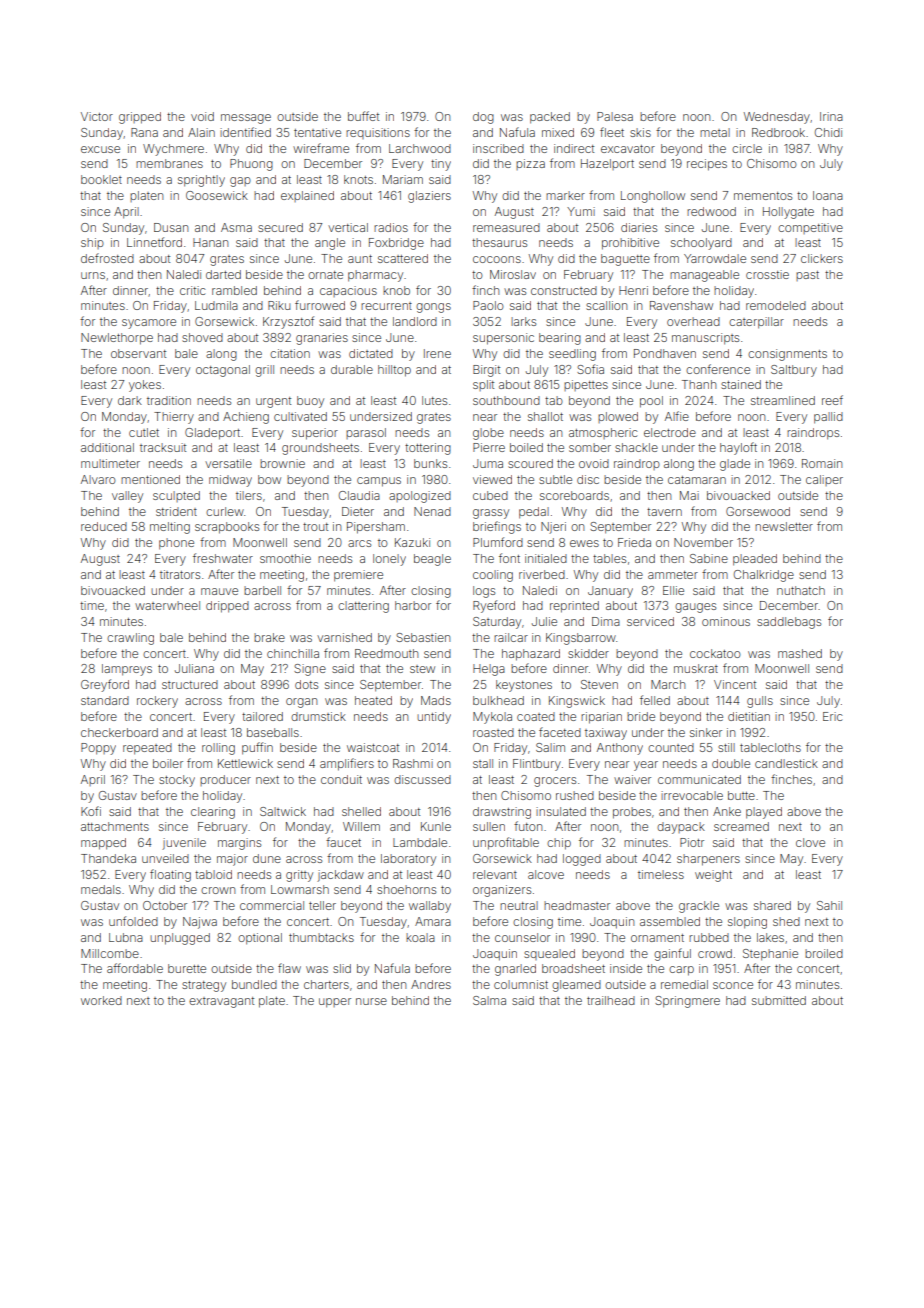 This image has width=924, height=1308. What do you see at coordinates (246, 119) in the image?
I see `message` at bounding box center [246, 119].
